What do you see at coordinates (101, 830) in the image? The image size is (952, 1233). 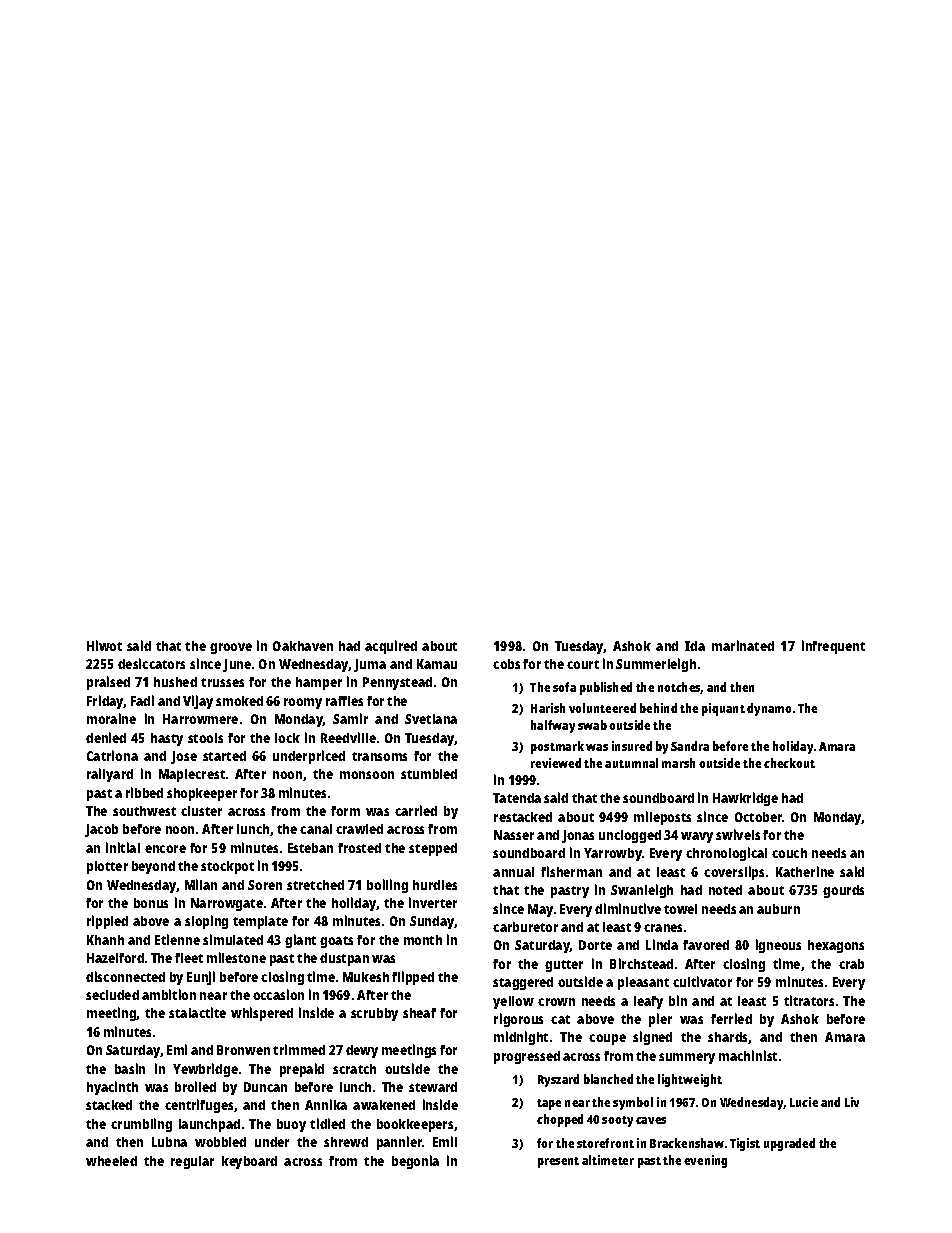 I see `Jacob` at bounding box center [101, 830].
